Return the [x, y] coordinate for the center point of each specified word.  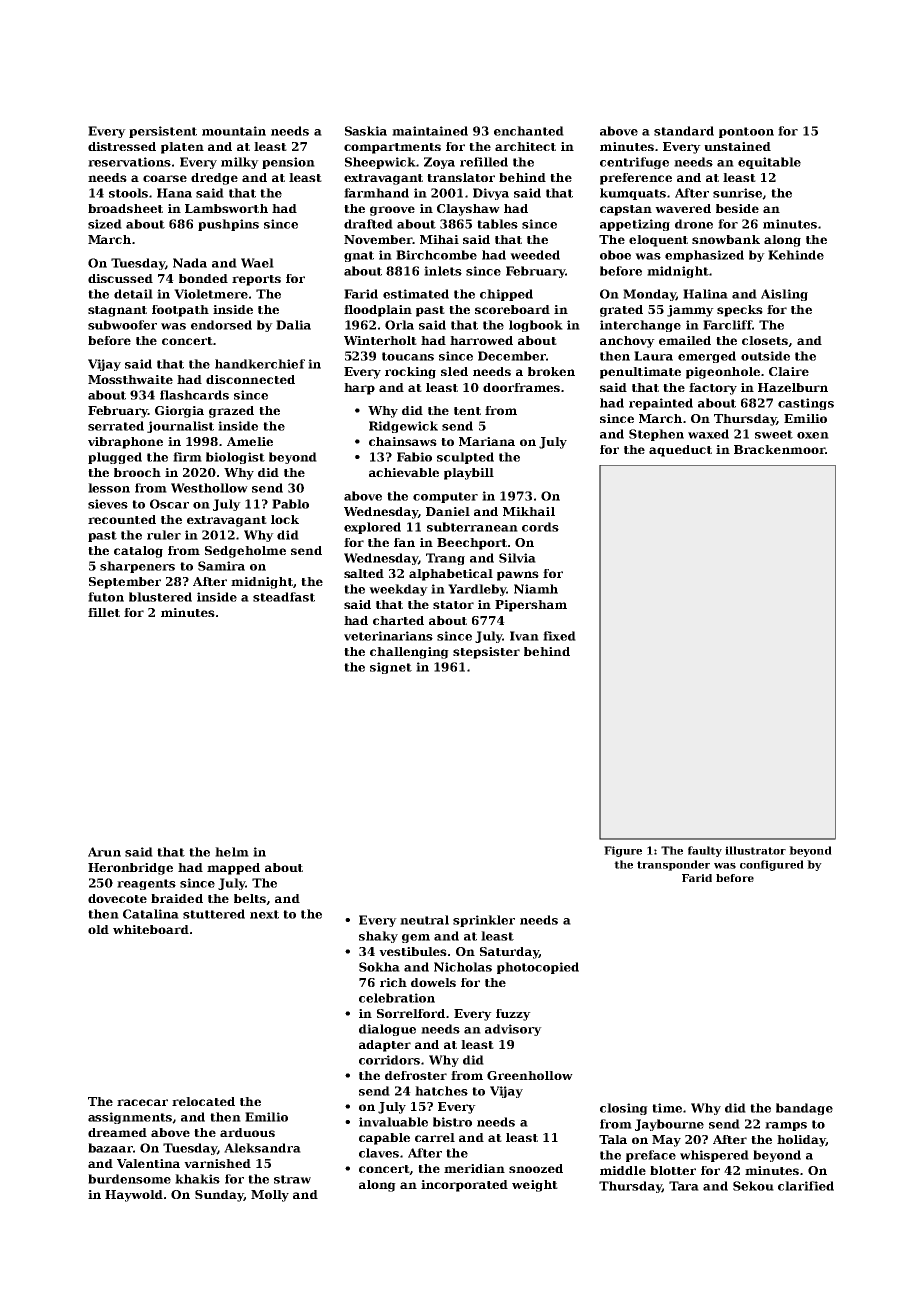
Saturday [509, 953]
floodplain [378, 311]
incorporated [464, 1186]
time [667, 1108]
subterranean [472, 527]
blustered [160, 597]
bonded [203, 278]
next [264, 914]
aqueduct [680, 451]
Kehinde [796, 255]
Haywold [134, 1196]
